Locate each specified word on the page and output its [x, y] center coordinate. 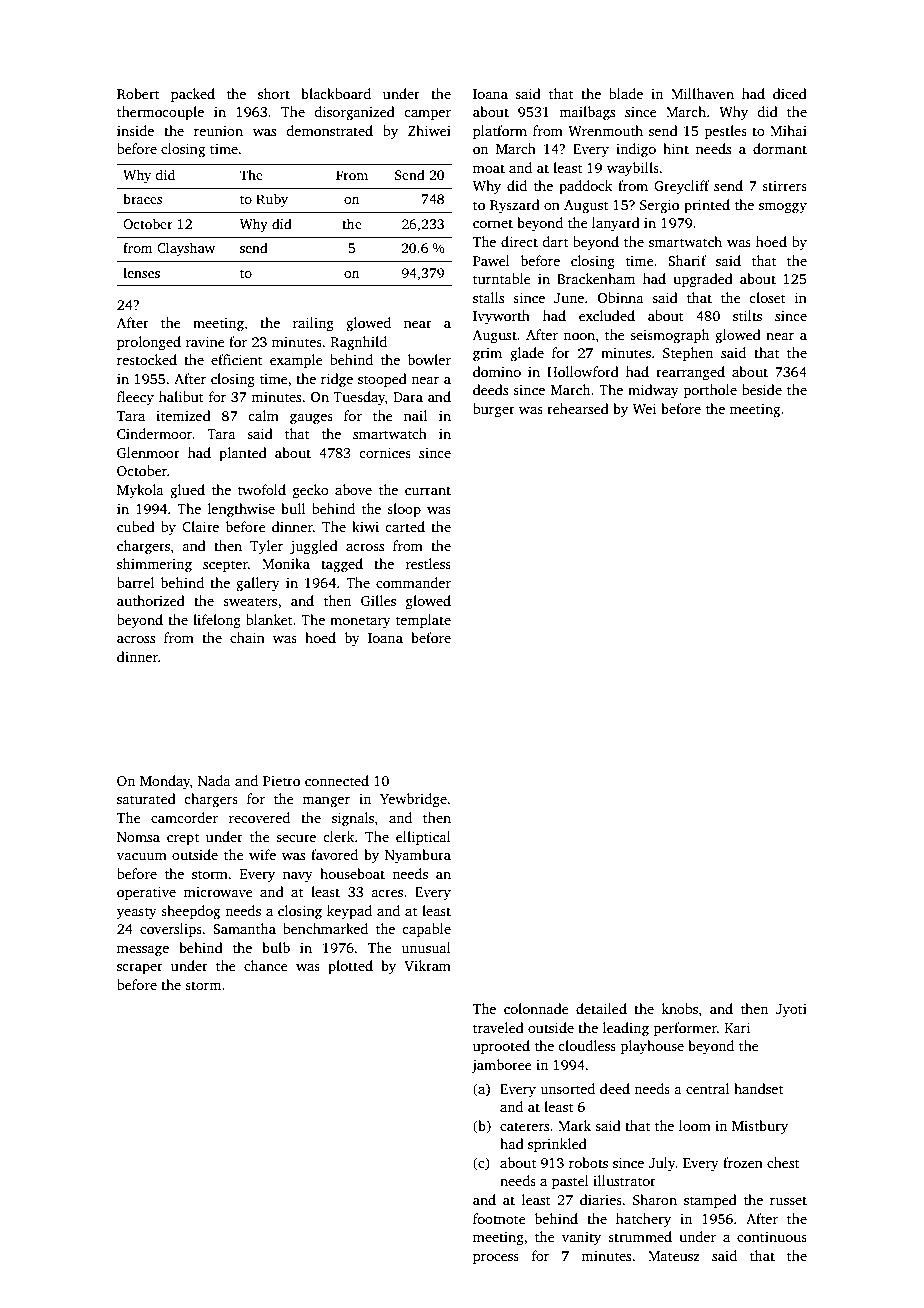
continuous [772, 1237]
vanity [581, 1238]
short [274, 93]
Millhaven [702, 93]
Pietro [281, 781]
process [496, 1259]
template [423, 621]
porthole [710, 391]
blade [626, 93]
